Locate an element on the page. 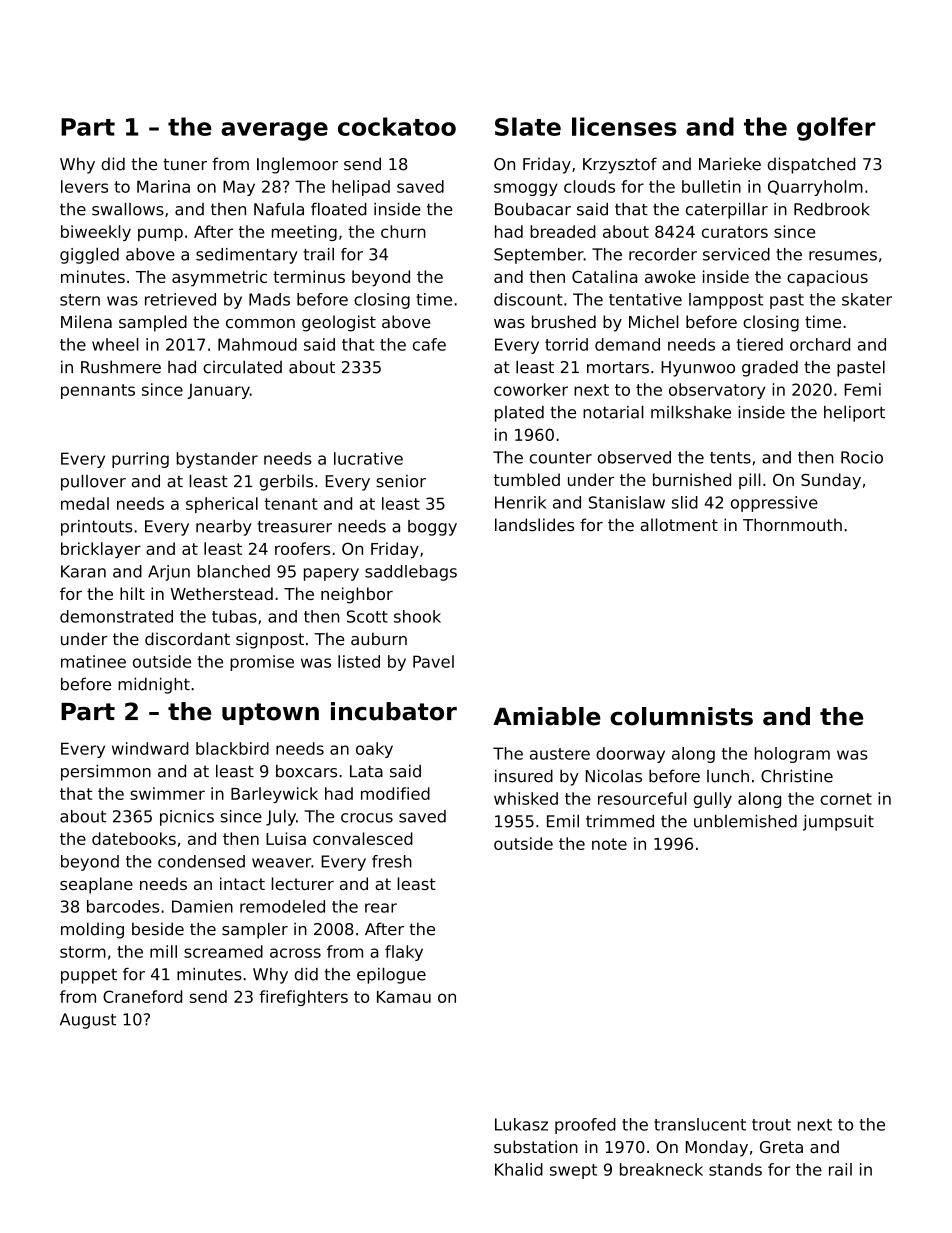 The image size is (952, 1233). August is located at coordinates (88, 1021).
